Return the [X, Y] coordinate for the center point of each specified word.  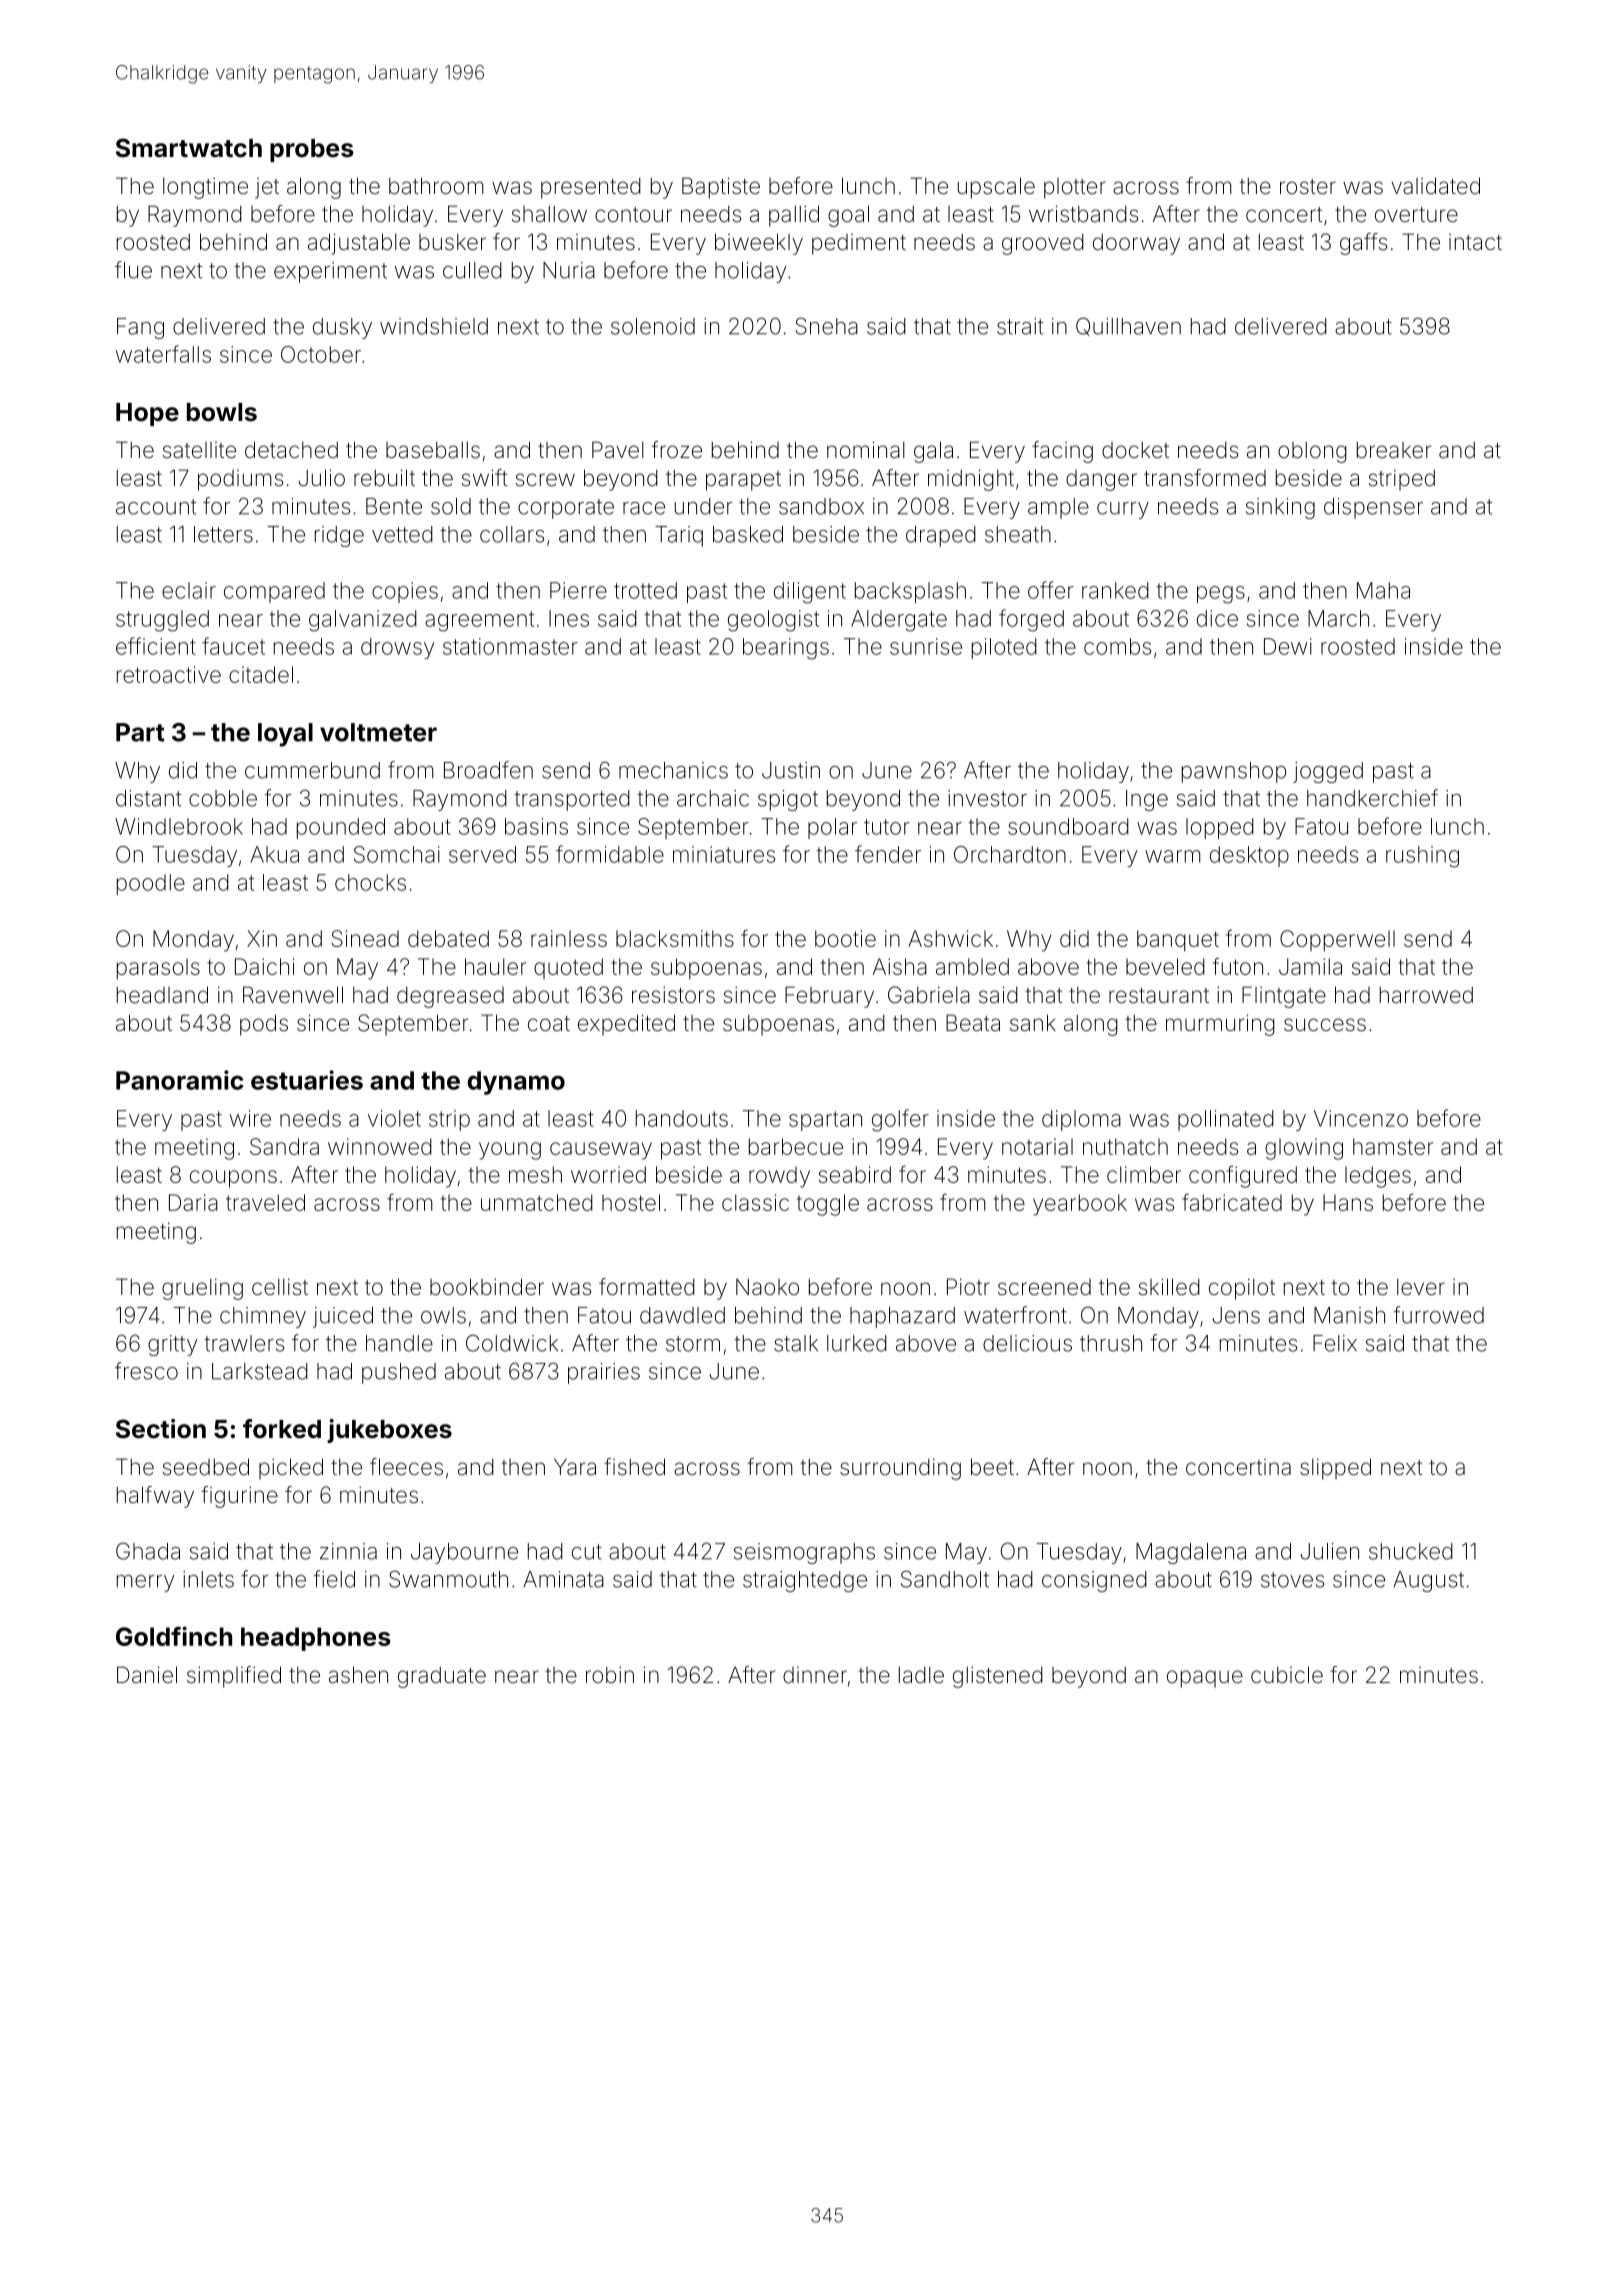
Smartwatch [189, 148]
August [1428, 1581]
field [334, 1579]
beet [992, 1466]
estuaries [307, 1080]
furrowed [1438, 1315]
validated [1435, 186]
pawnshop [1234, 772]
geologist [773, 621]
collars [512, 534]
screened [1044, 1287]
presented [591, 188]
